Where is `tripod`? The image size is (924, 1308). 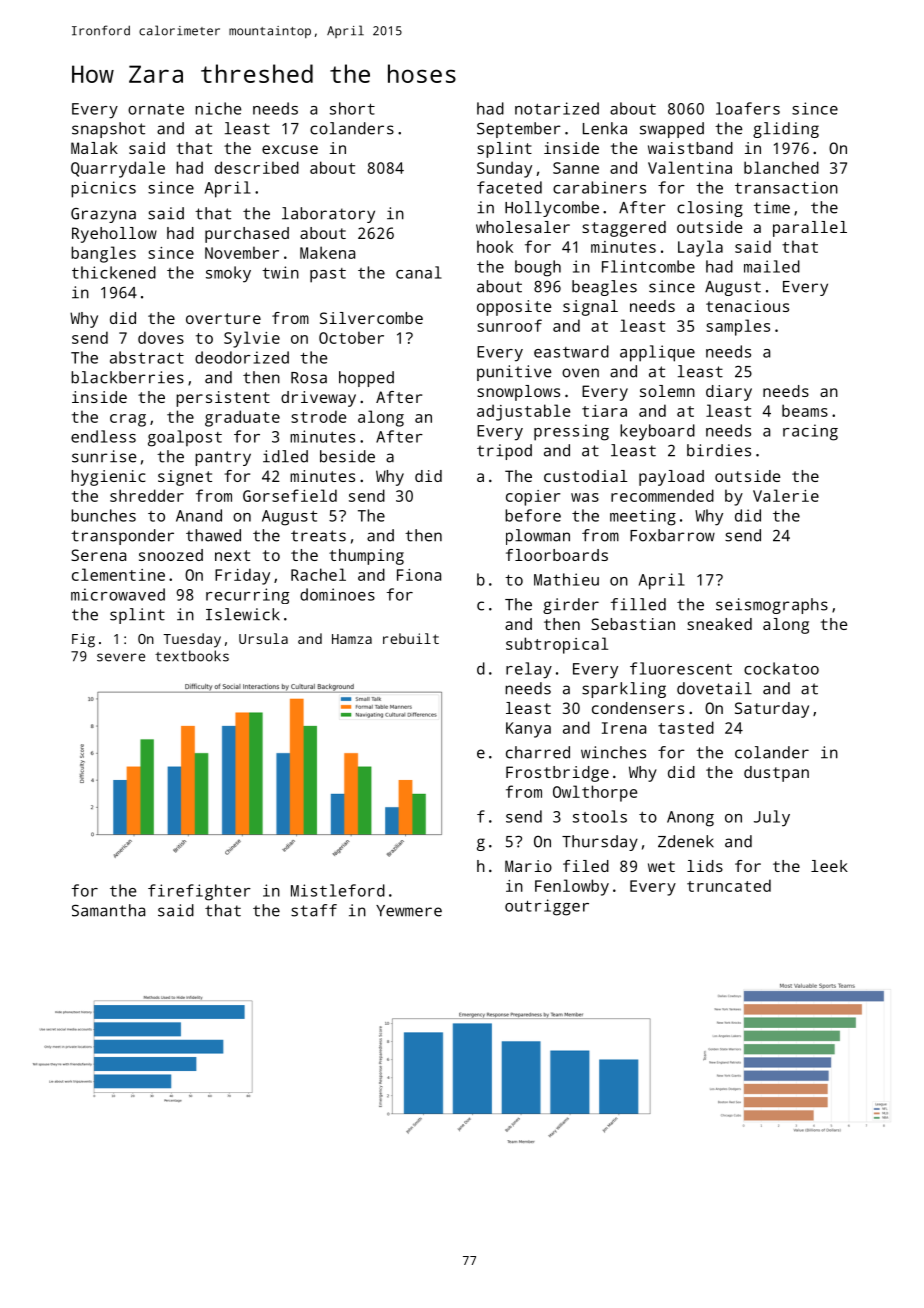
tripod is located at coordinates (504, 452).
